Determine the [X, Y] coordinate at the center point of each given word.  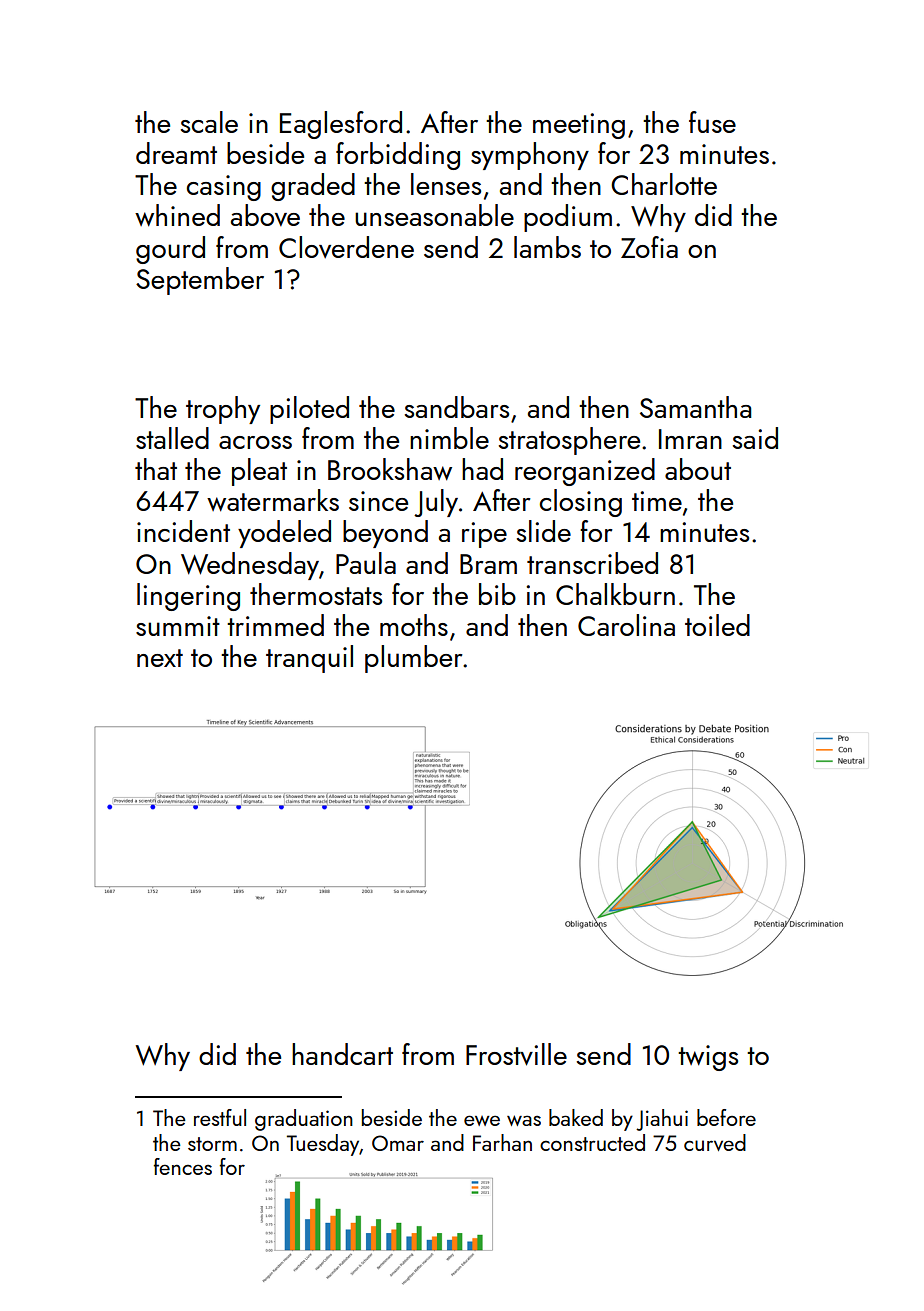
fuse [712, 122]
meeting [579, 126]
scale [209, 122]
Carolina [626, 625]
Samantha [695, 407]
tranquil [309, 659]
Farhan [502, 1142]
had [482, 469]
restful [220, 1117]
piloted [309, 410]
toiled [717, 625]
